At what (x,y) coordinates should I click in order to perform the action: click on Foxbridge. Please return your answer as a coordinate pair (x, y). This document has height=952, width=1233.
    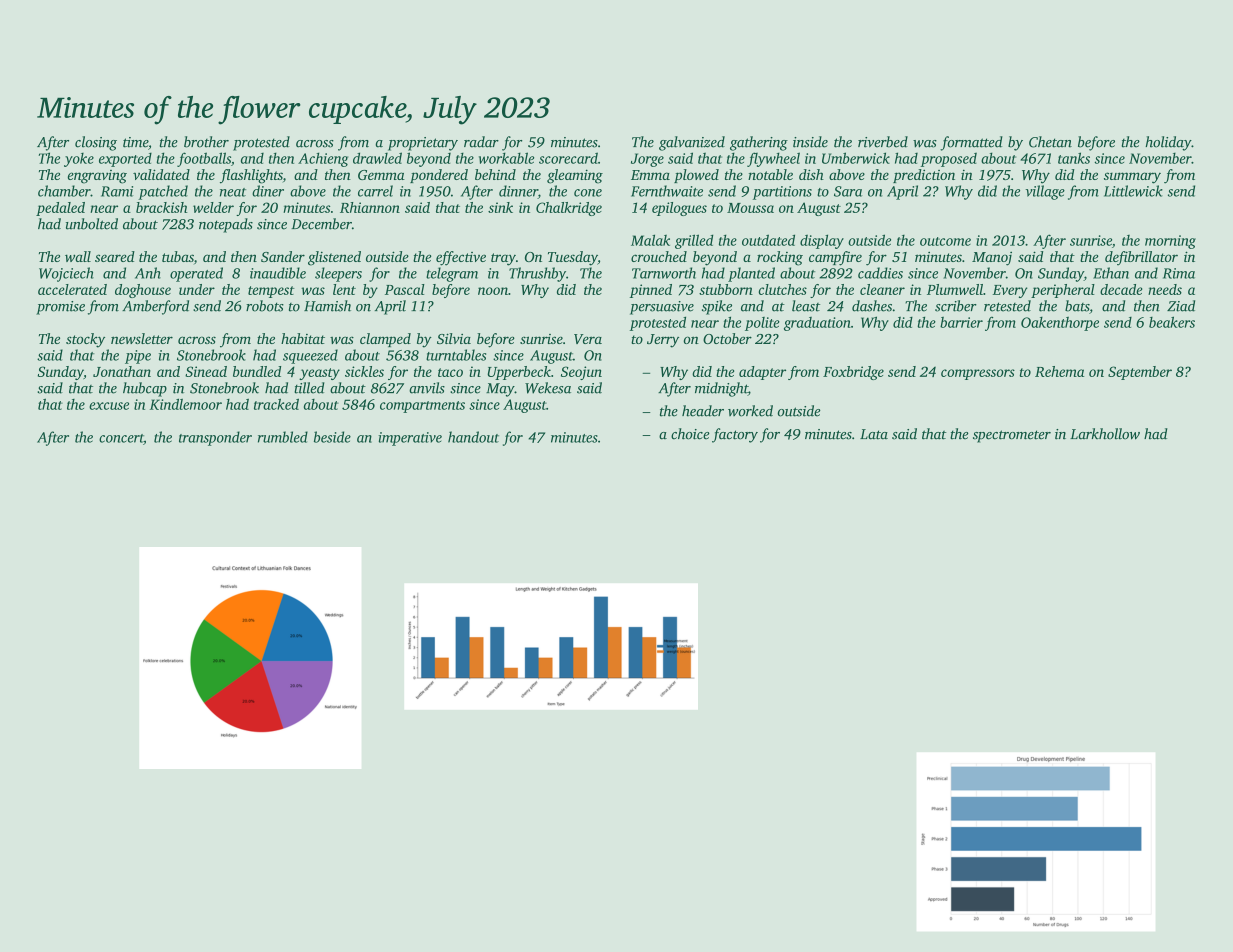
    Looking at the image, I should click on (853, 373).
